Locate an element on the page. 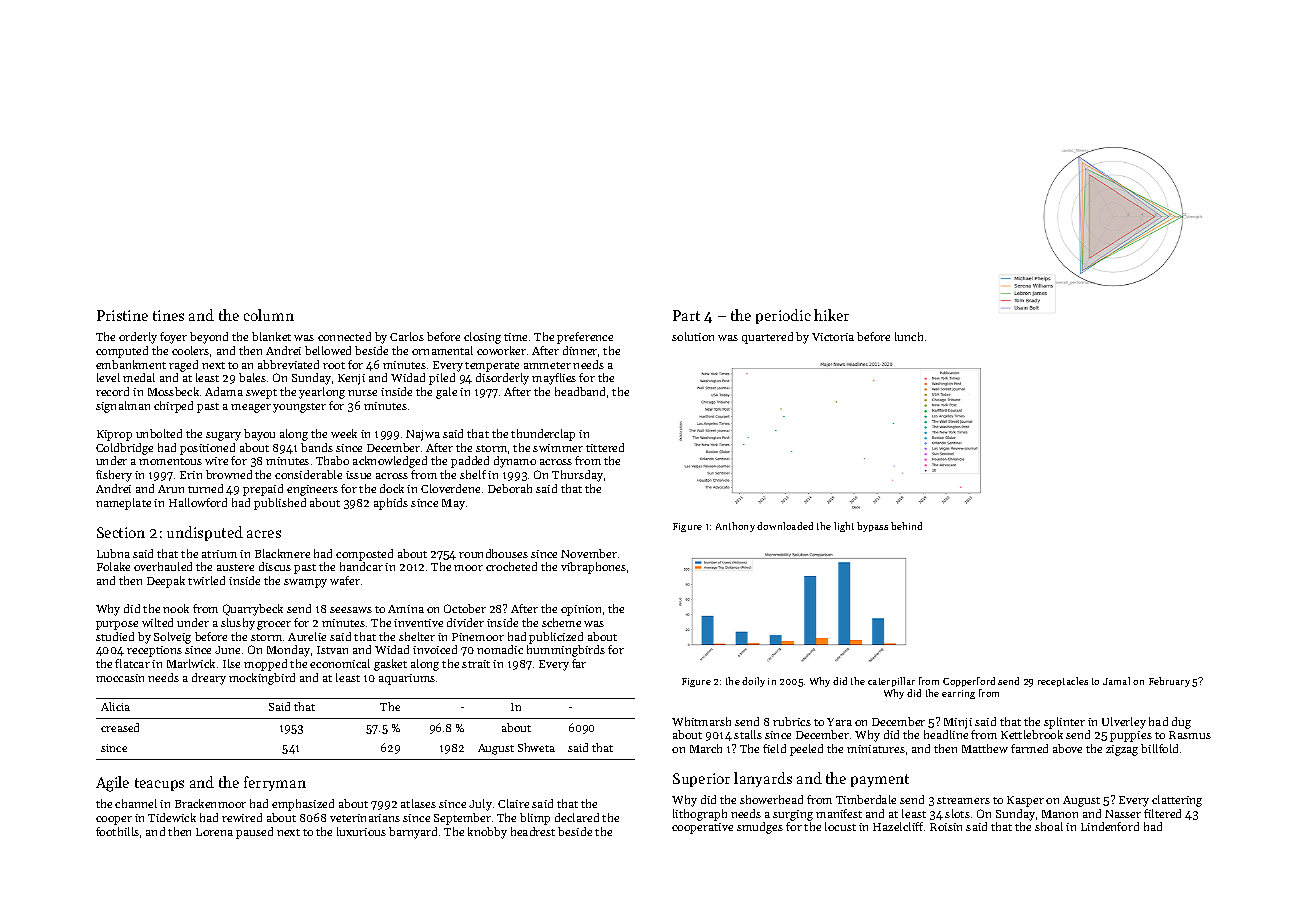  receptacles is located at coordinates (1063, 682).
